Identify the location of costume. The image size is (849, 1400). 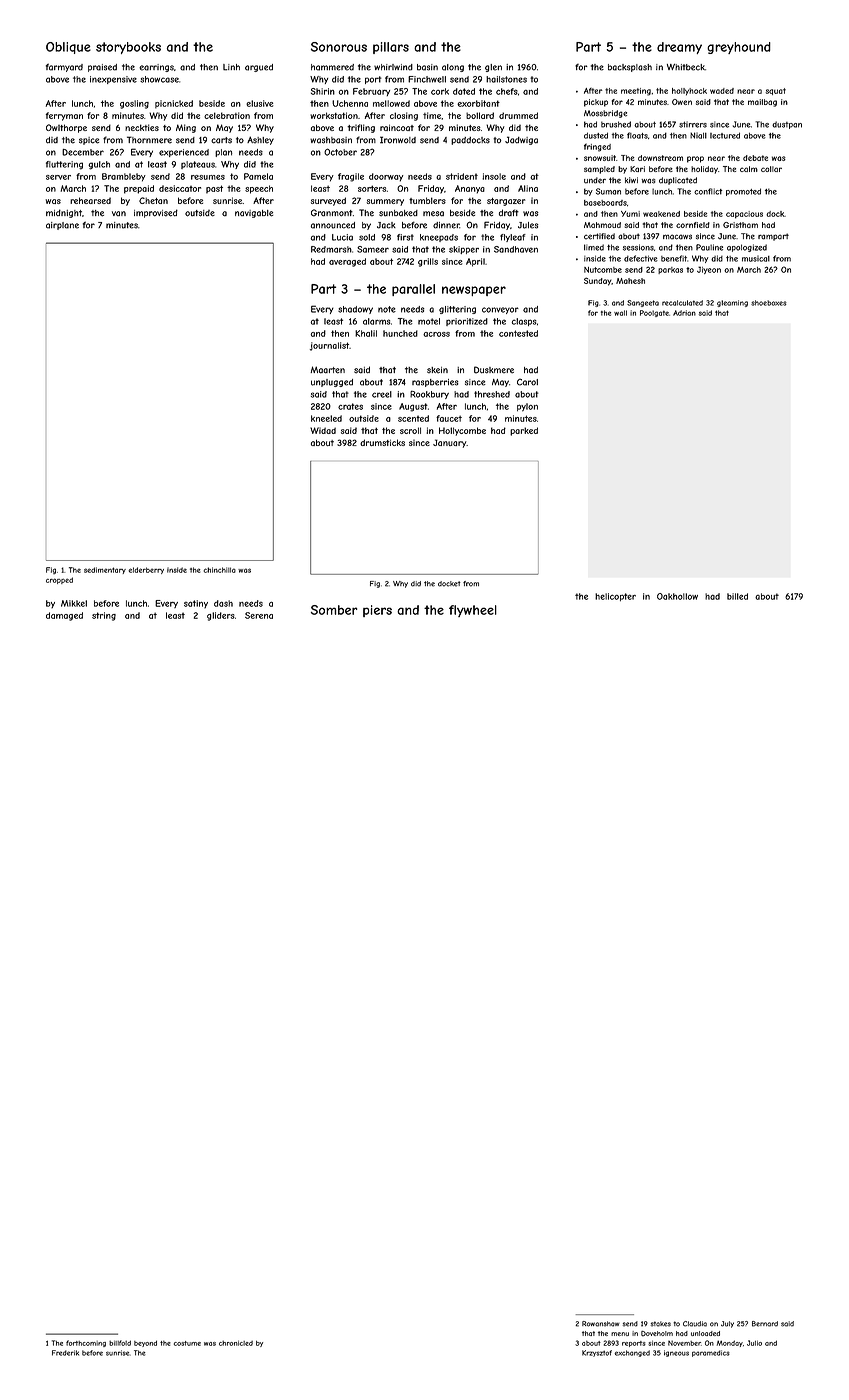
(187, 1343).
